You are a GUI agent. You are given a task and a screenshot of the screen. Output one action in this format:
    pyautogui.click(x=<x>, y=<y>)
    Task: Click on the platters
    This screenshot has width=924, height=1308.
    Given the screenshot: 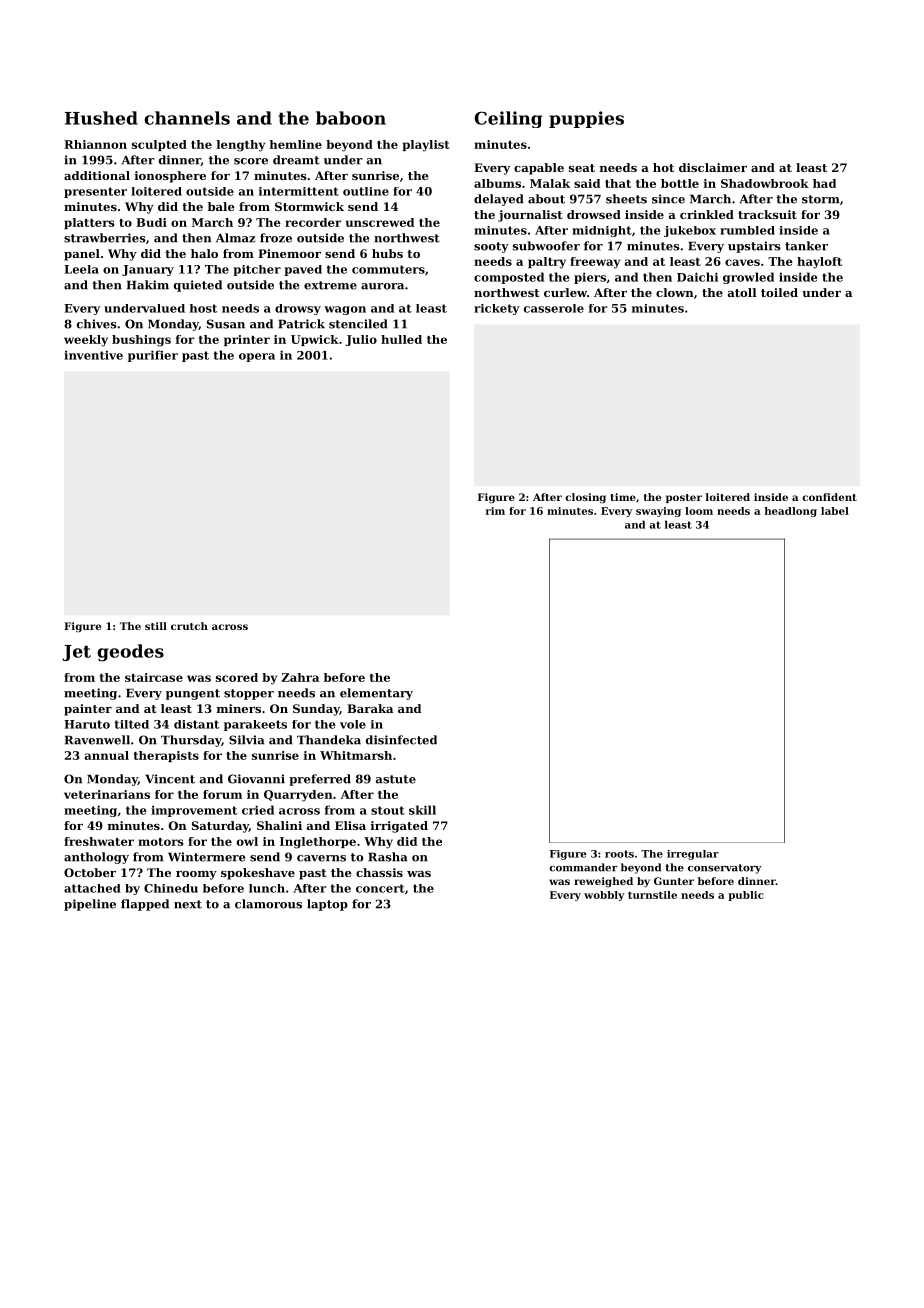 What is the action you would take?
    pyautogui.click(x=89, y=223)
